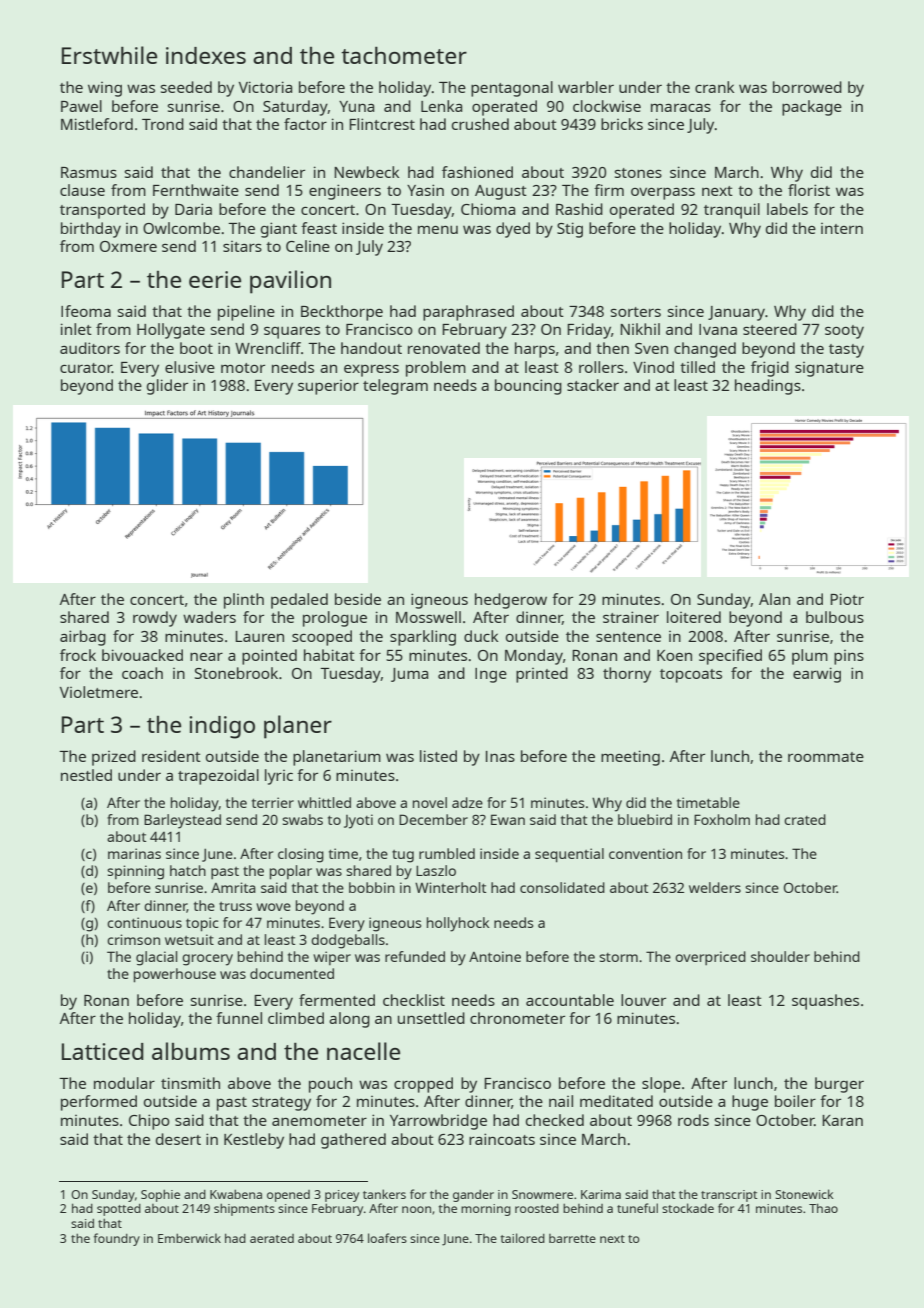 This screenshot has width=924, height=1308. What do you see at coordinates (403, 856) in the screenshot?
I see `tug` at bounding box center [403, 856].
